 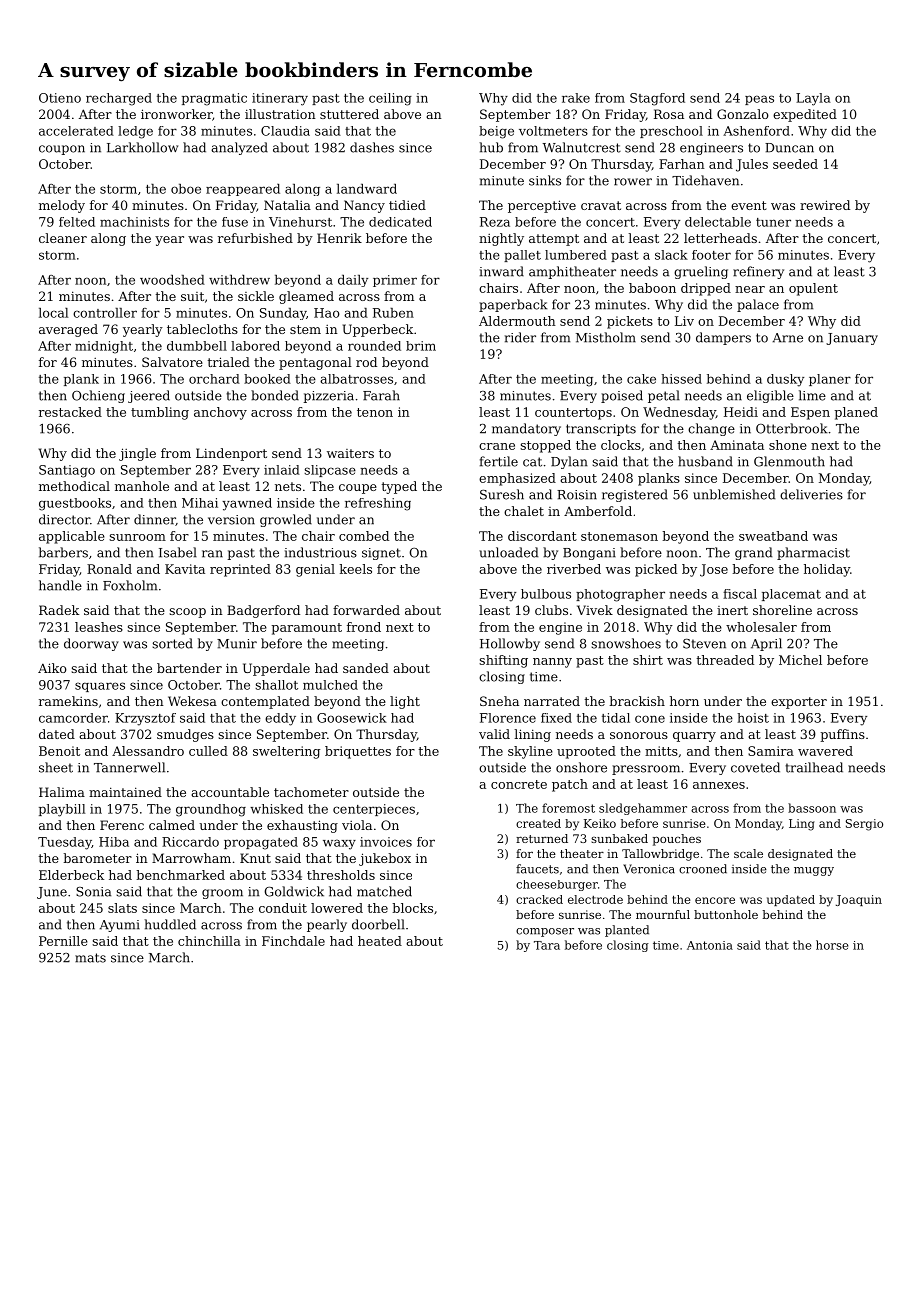 I want to click on light, so click(x=405, y=702).
